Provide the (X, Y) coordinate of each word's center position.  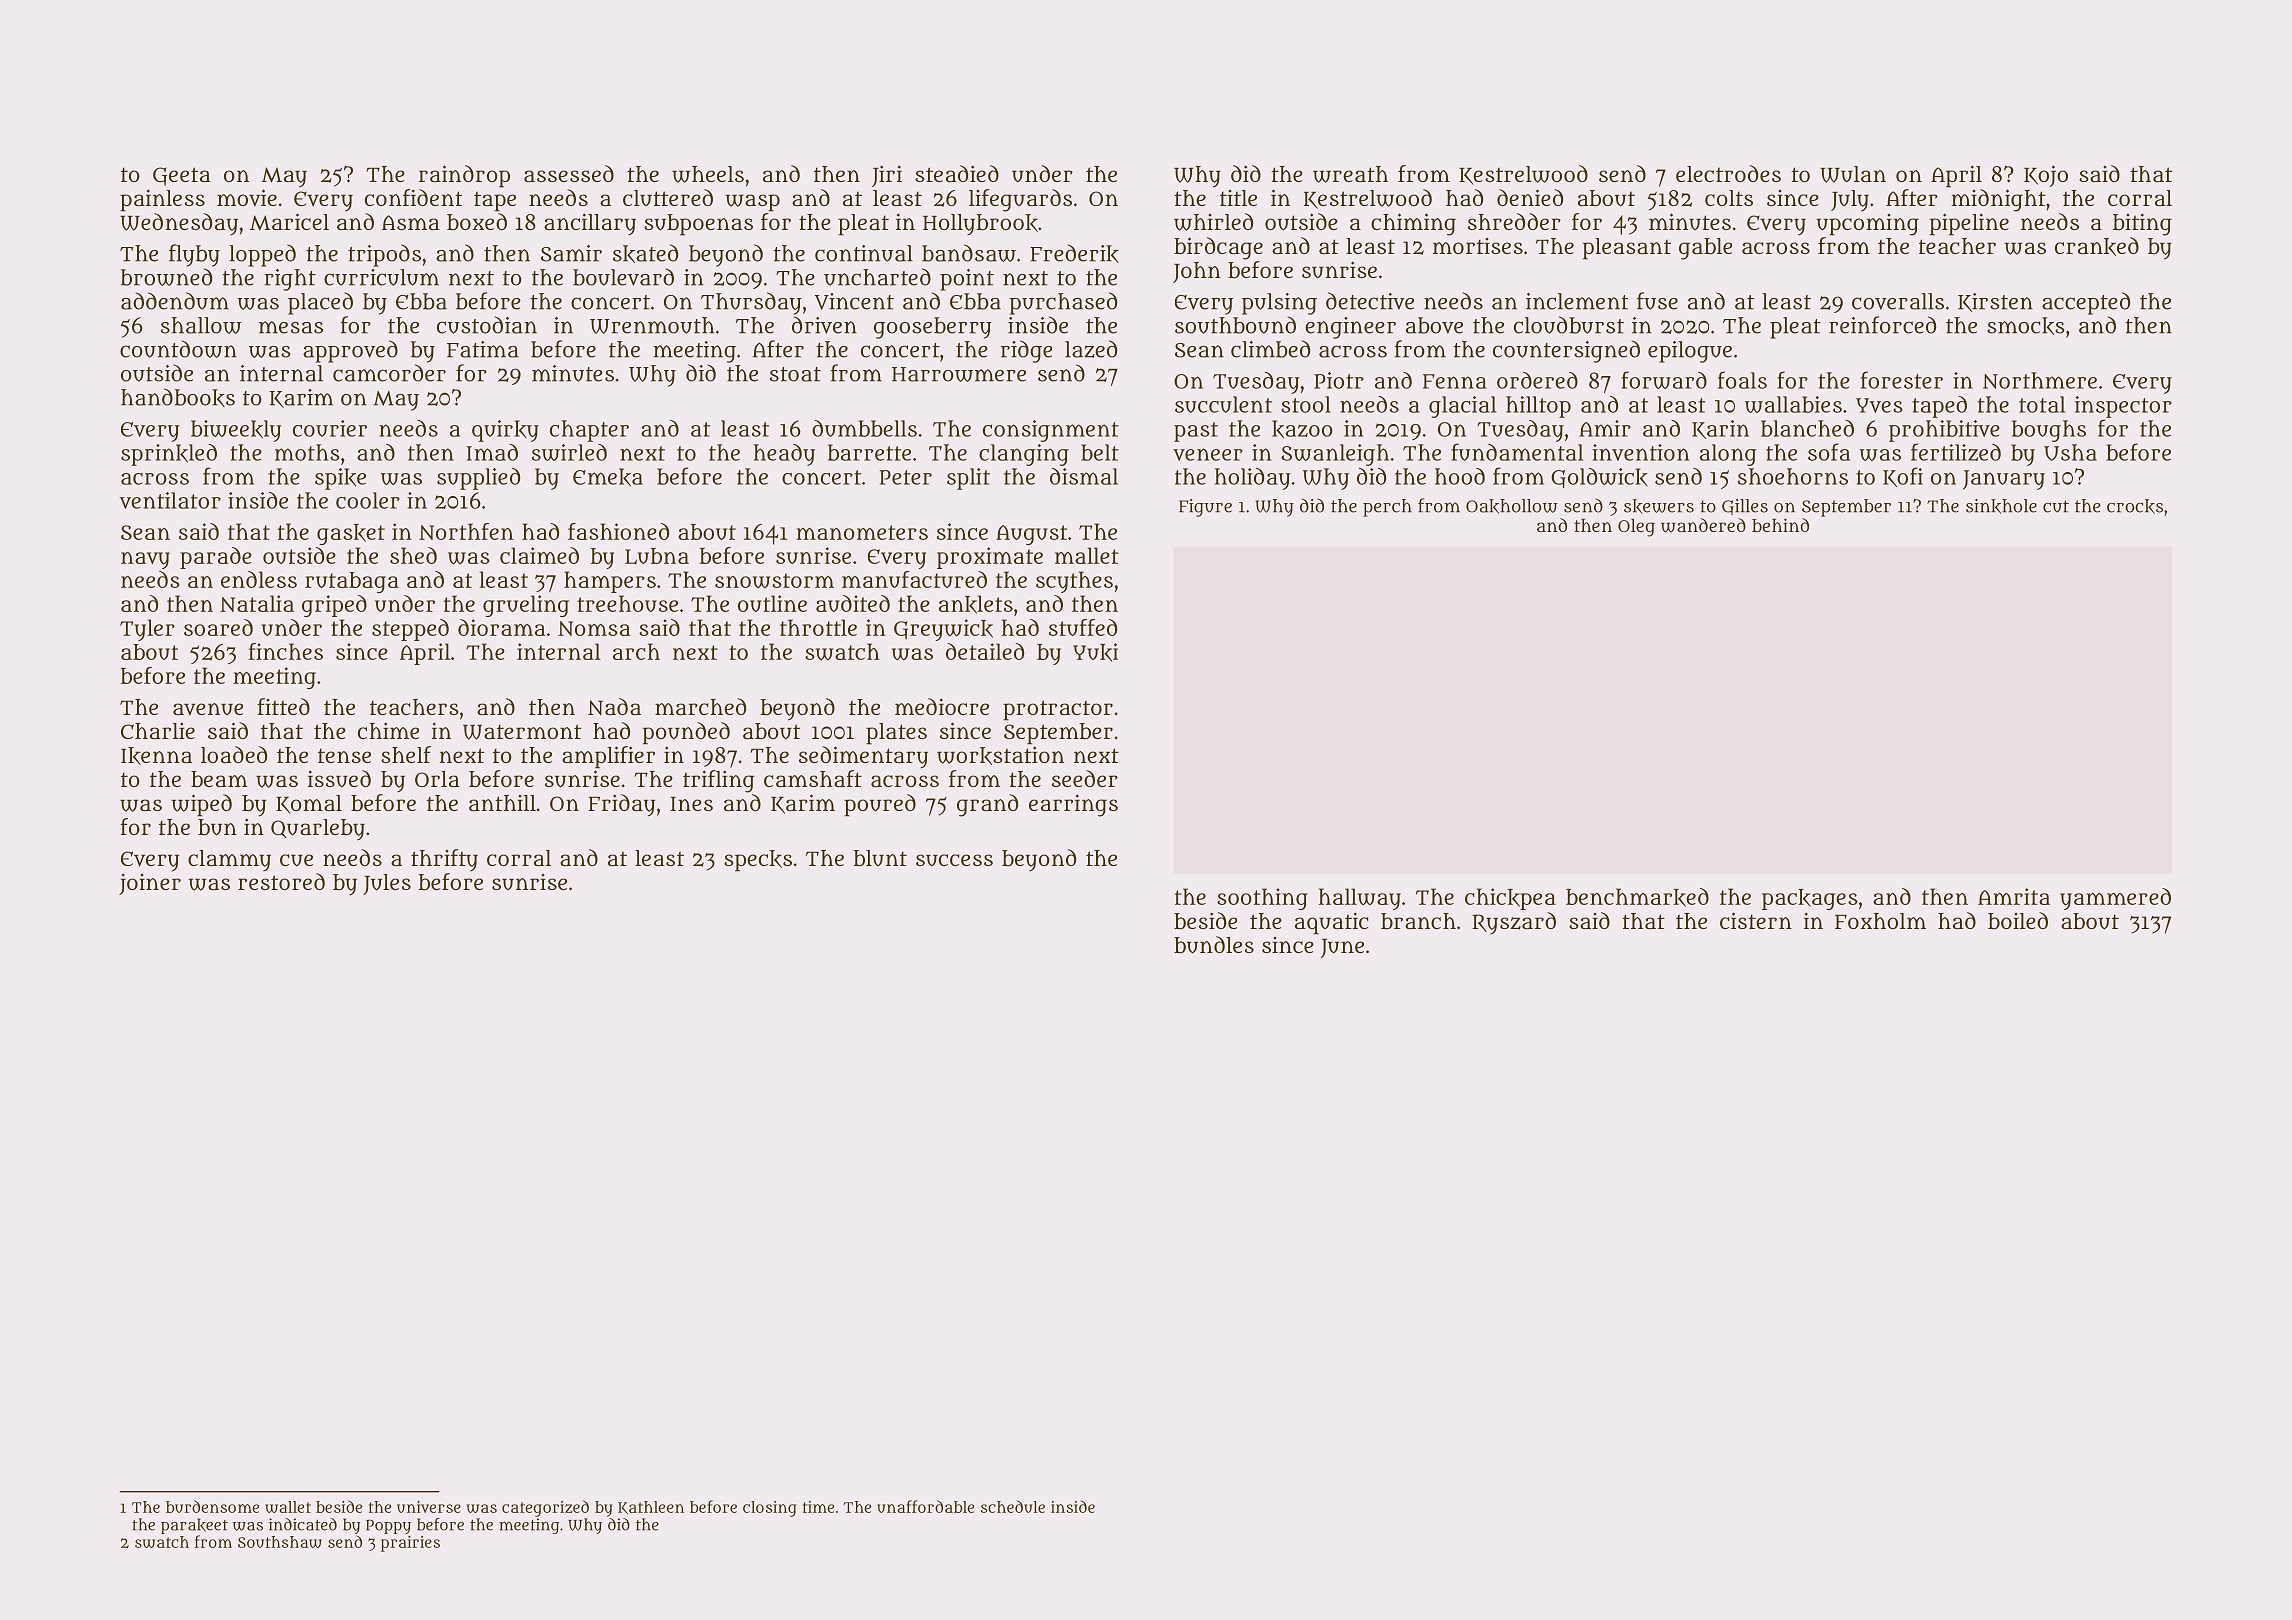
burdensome (212, 1506)
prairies (410, 1544)
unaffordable (925, 1506)
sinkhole (2001, 506)
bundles (1214, 945)
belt (1100, 452)
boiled (2018, 921)
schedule (1013, 1506)
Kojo (2046, 176)
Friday (621, 805)
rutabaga (352, 582)
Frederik (1074, 253)
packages (1810, 899)
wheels (708, 174)
